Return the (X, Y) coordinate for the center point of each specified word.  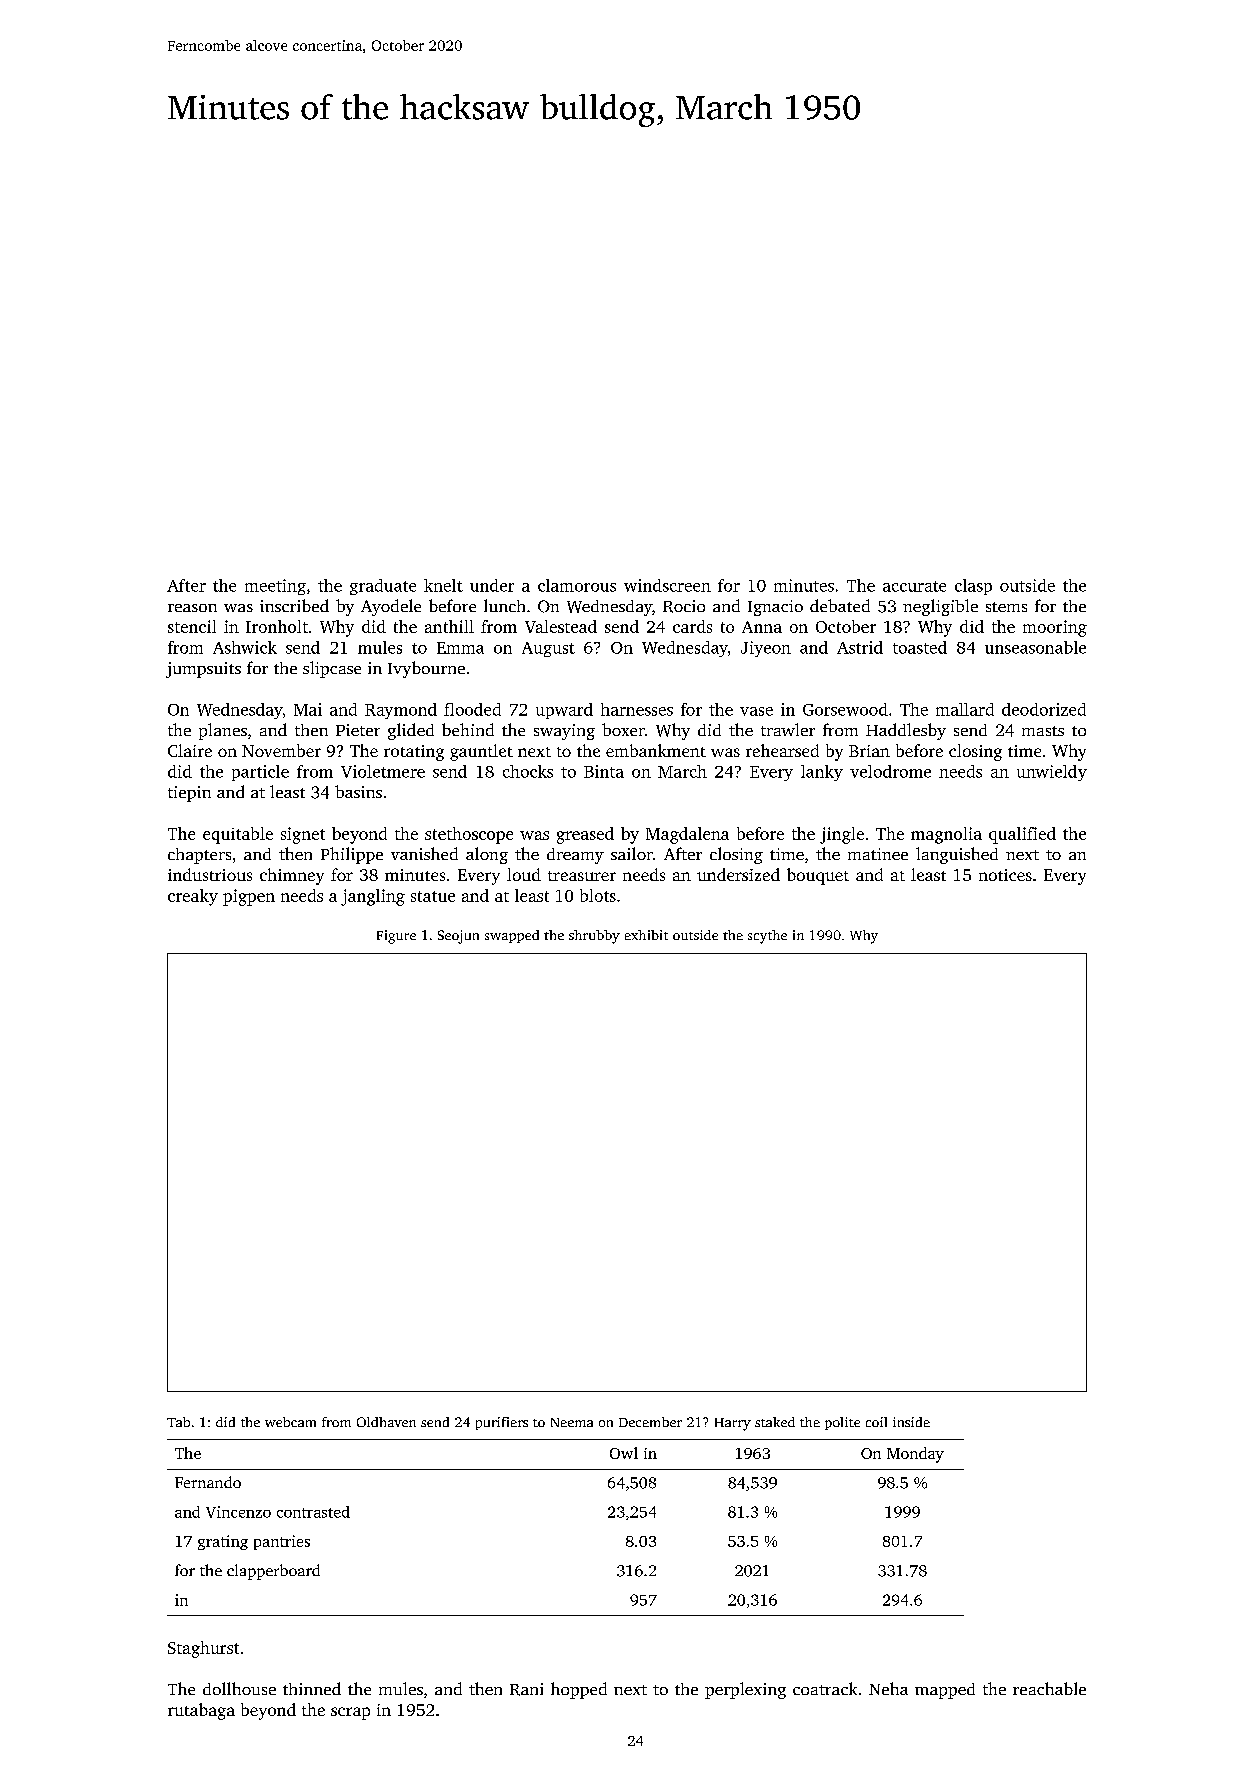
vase (756, 711)
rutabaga (201, 1711)
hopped (579, 1690)
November (281, 750)
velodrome (890, 771)
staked (775, 1422)
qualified (1022, 835)
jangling (373, 897)
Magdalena (687, 835)
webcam (290, 1422)
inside (911, 1422)
